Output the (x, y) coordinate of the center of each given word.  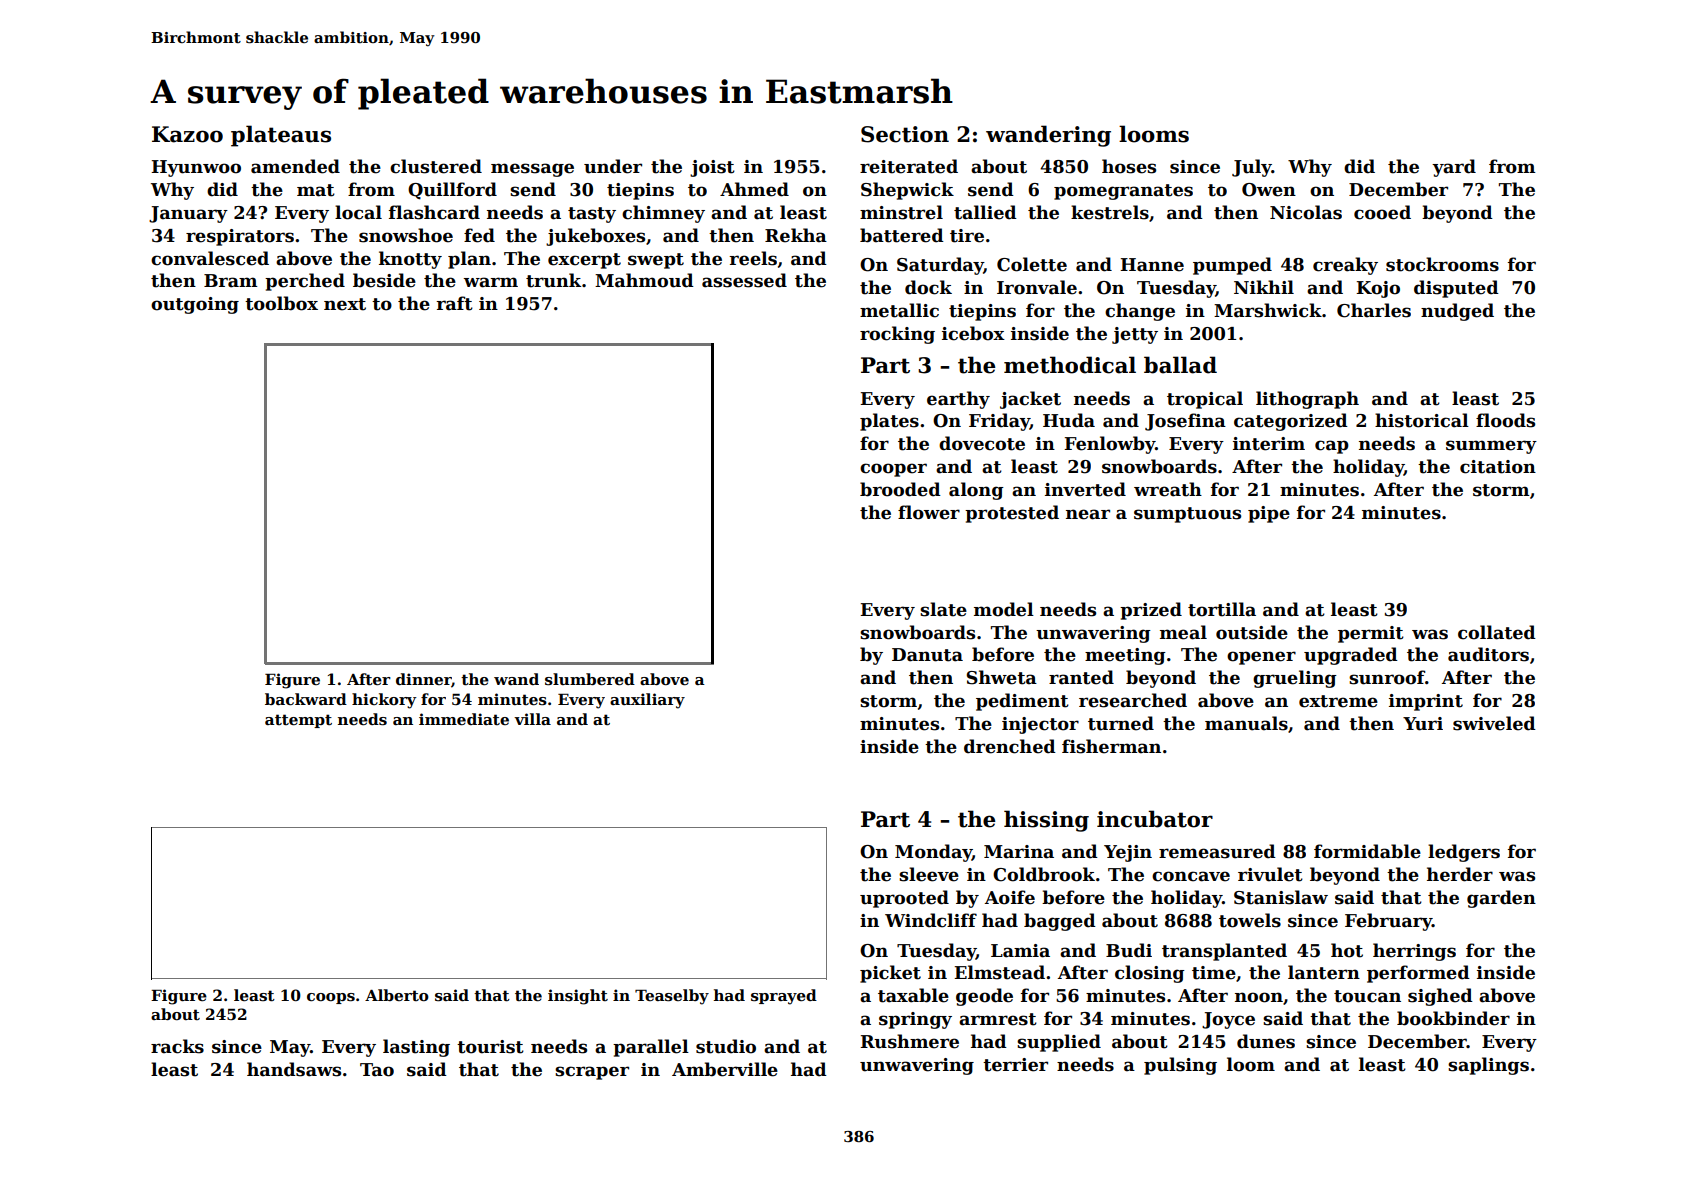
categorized (1291, 422)
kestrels (1110, 212)
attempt (298, 721)
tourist (490, 1047)
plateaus (281, 136)
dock (928, 287)
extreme (1338, 701)
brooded (900, 489)
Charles (1374, 310)
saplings (1488, 1066)
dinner (424, 680)
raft (454, 303)
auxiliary (647, 701)
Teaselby (672, 997)
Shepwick (907, 191)
